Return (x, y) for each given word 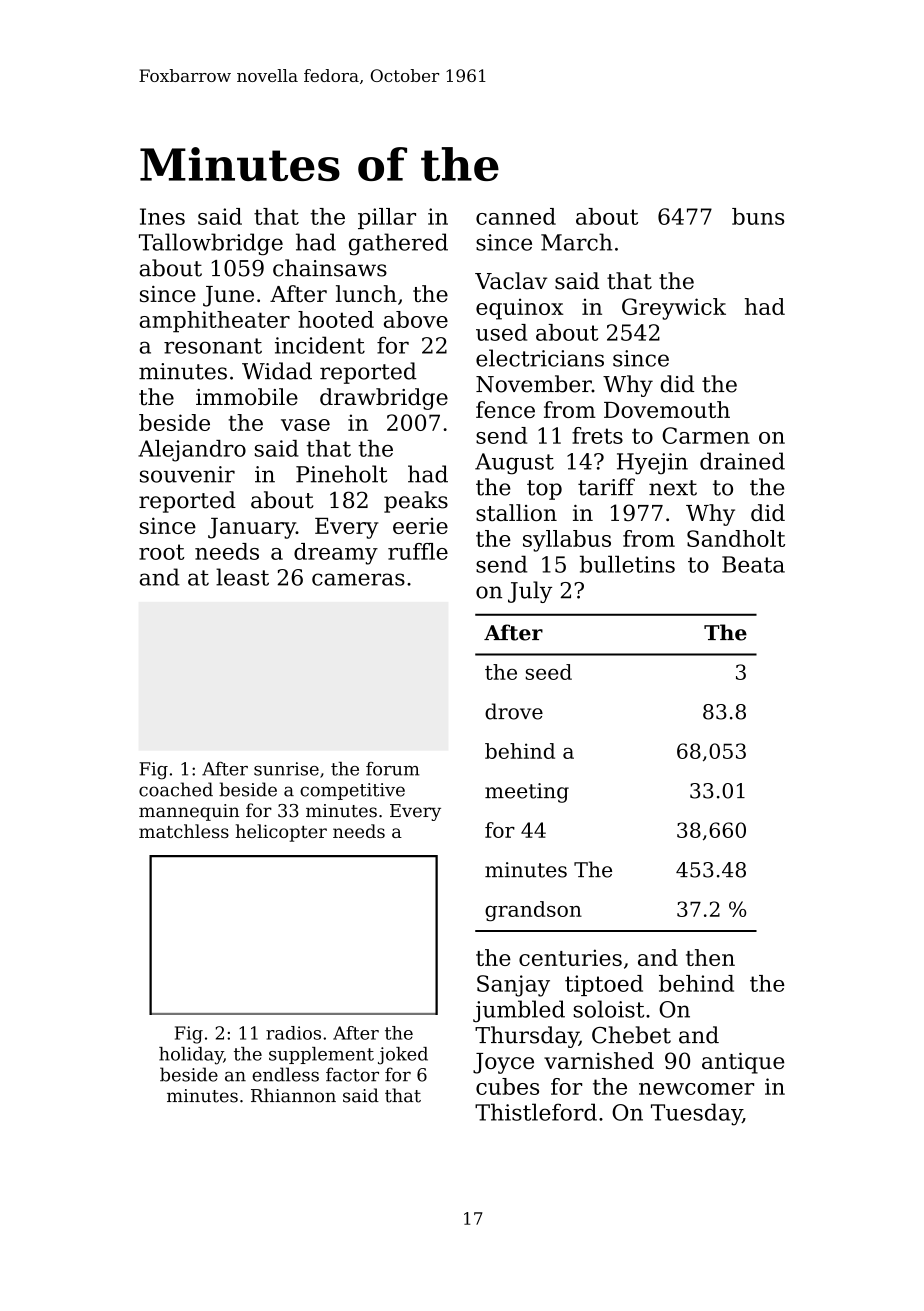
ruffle (418, 551)
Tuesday (696, 1114)
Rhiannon (293, 1095)
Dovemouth (667, 409)
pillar (387, 218)
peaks (416, 502)
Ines (162, 216)
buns (758, 216)
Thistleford (536, 1112)
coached (176, 789)
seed (549, 672)
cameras (358, 579)
